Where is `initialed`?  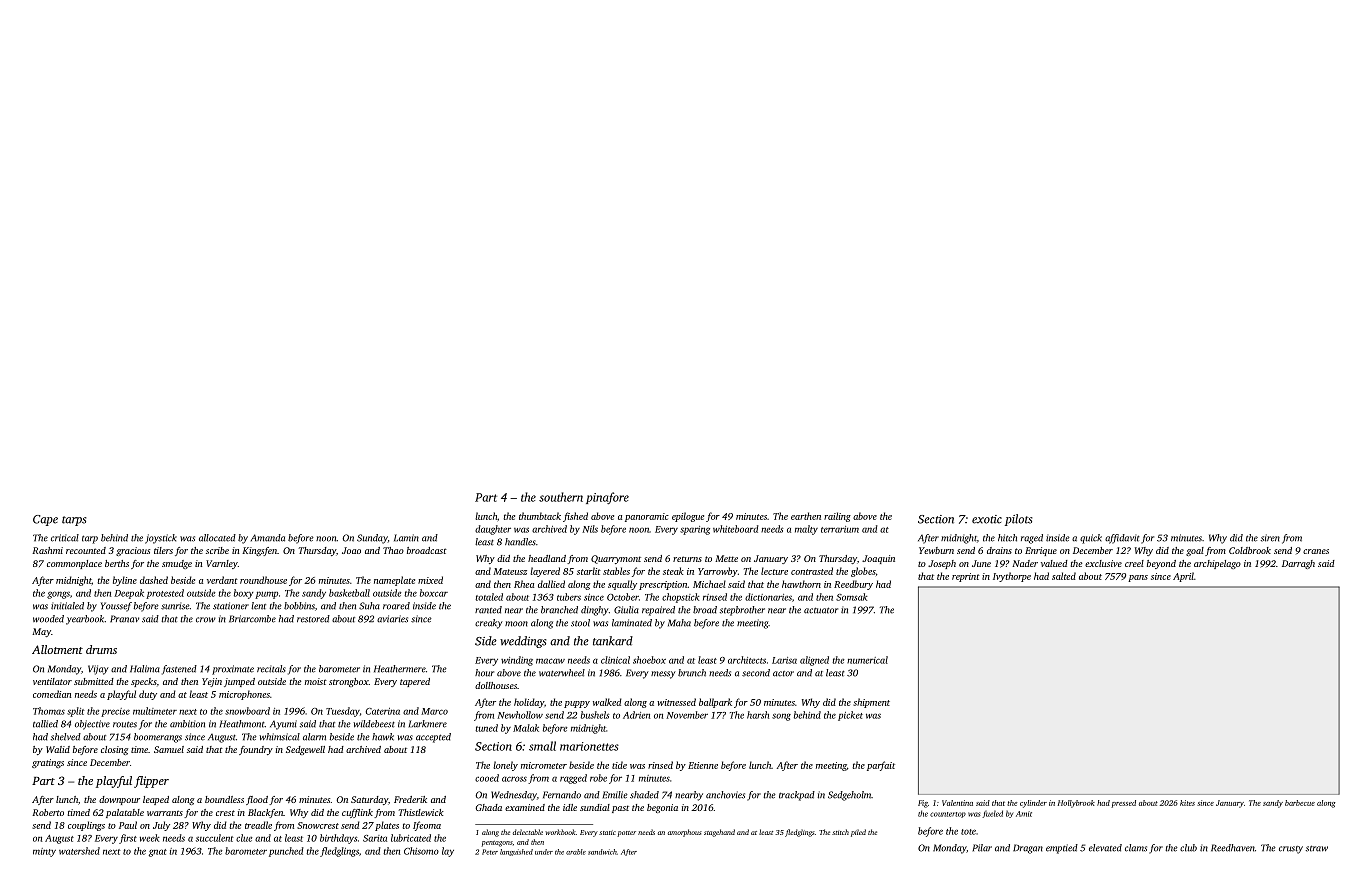
initialed is located at coordinates (67, 606).
